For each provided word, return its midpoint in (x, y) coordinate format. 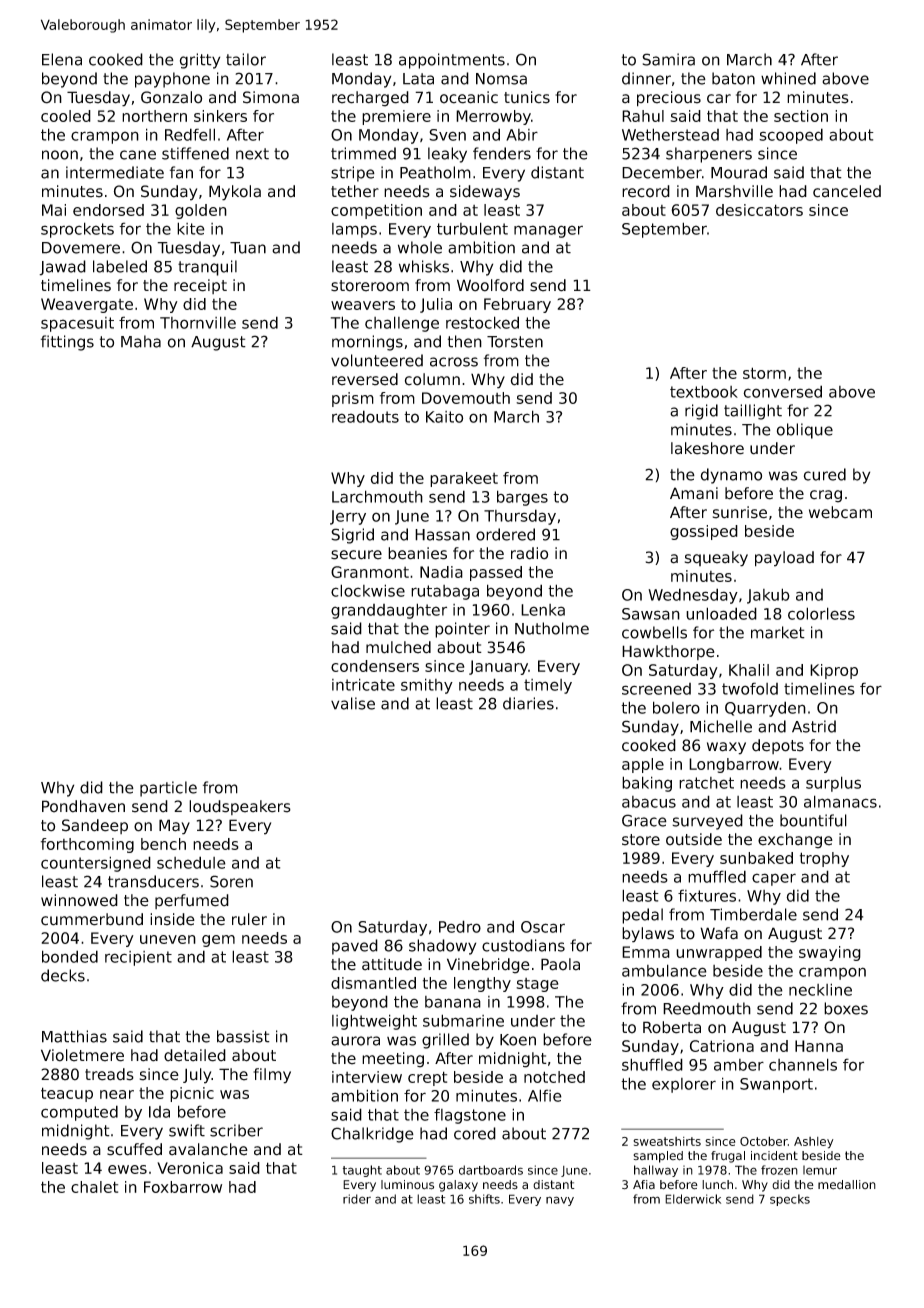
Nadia (441, 572)
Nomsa (501, 79)
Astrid (814, 726)
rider (357, 1199)
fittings (67, 343)
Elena (62, 59)
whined (788, 78)
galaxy (458, 1186)
